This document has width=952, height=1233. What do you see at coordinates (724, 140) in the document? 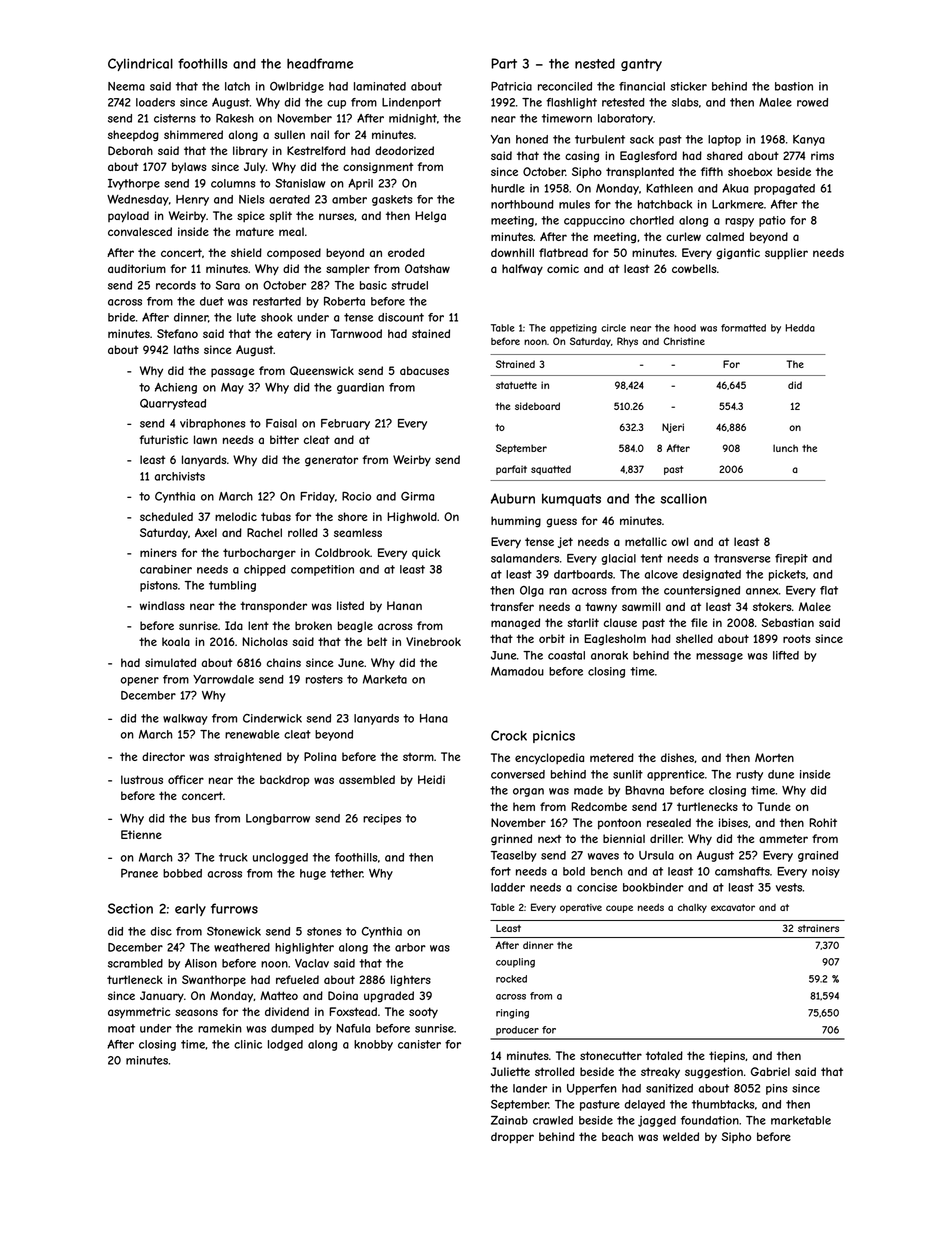
I see `laptop` at bounding box center [724, 140].
